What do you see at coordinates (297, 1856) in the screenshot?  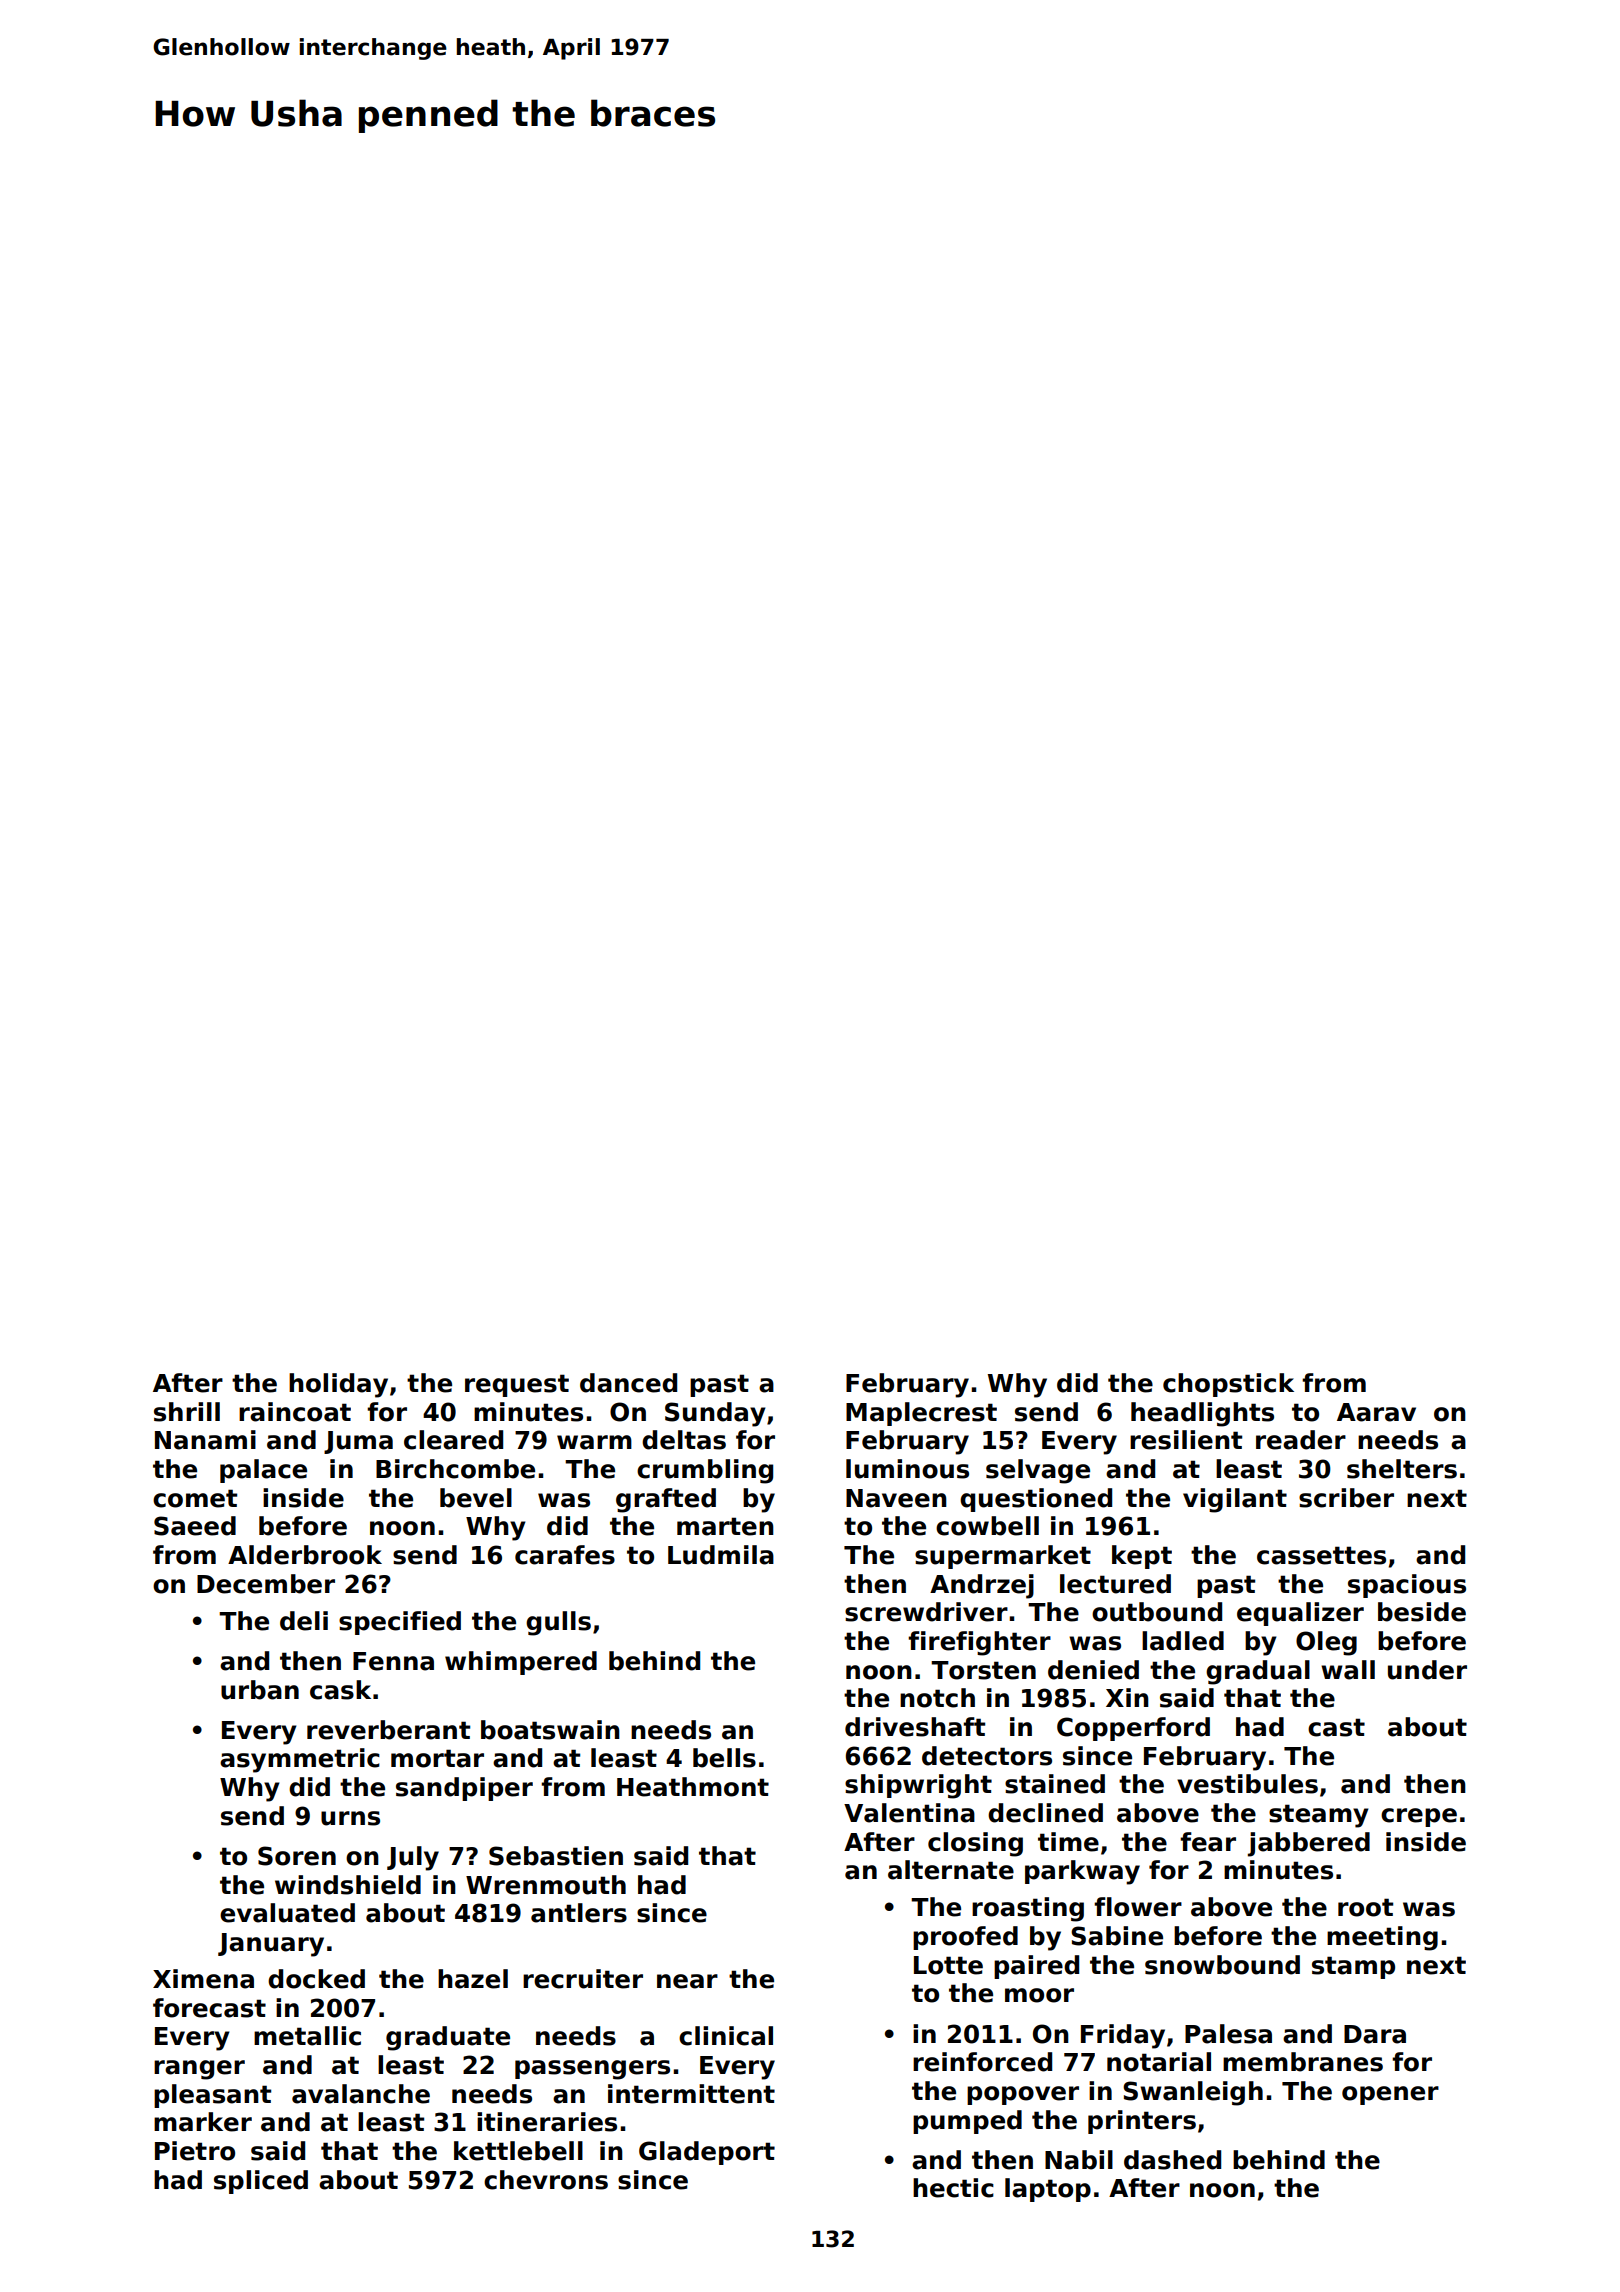 I see `Soren` at bounding box center [297, 1856].
